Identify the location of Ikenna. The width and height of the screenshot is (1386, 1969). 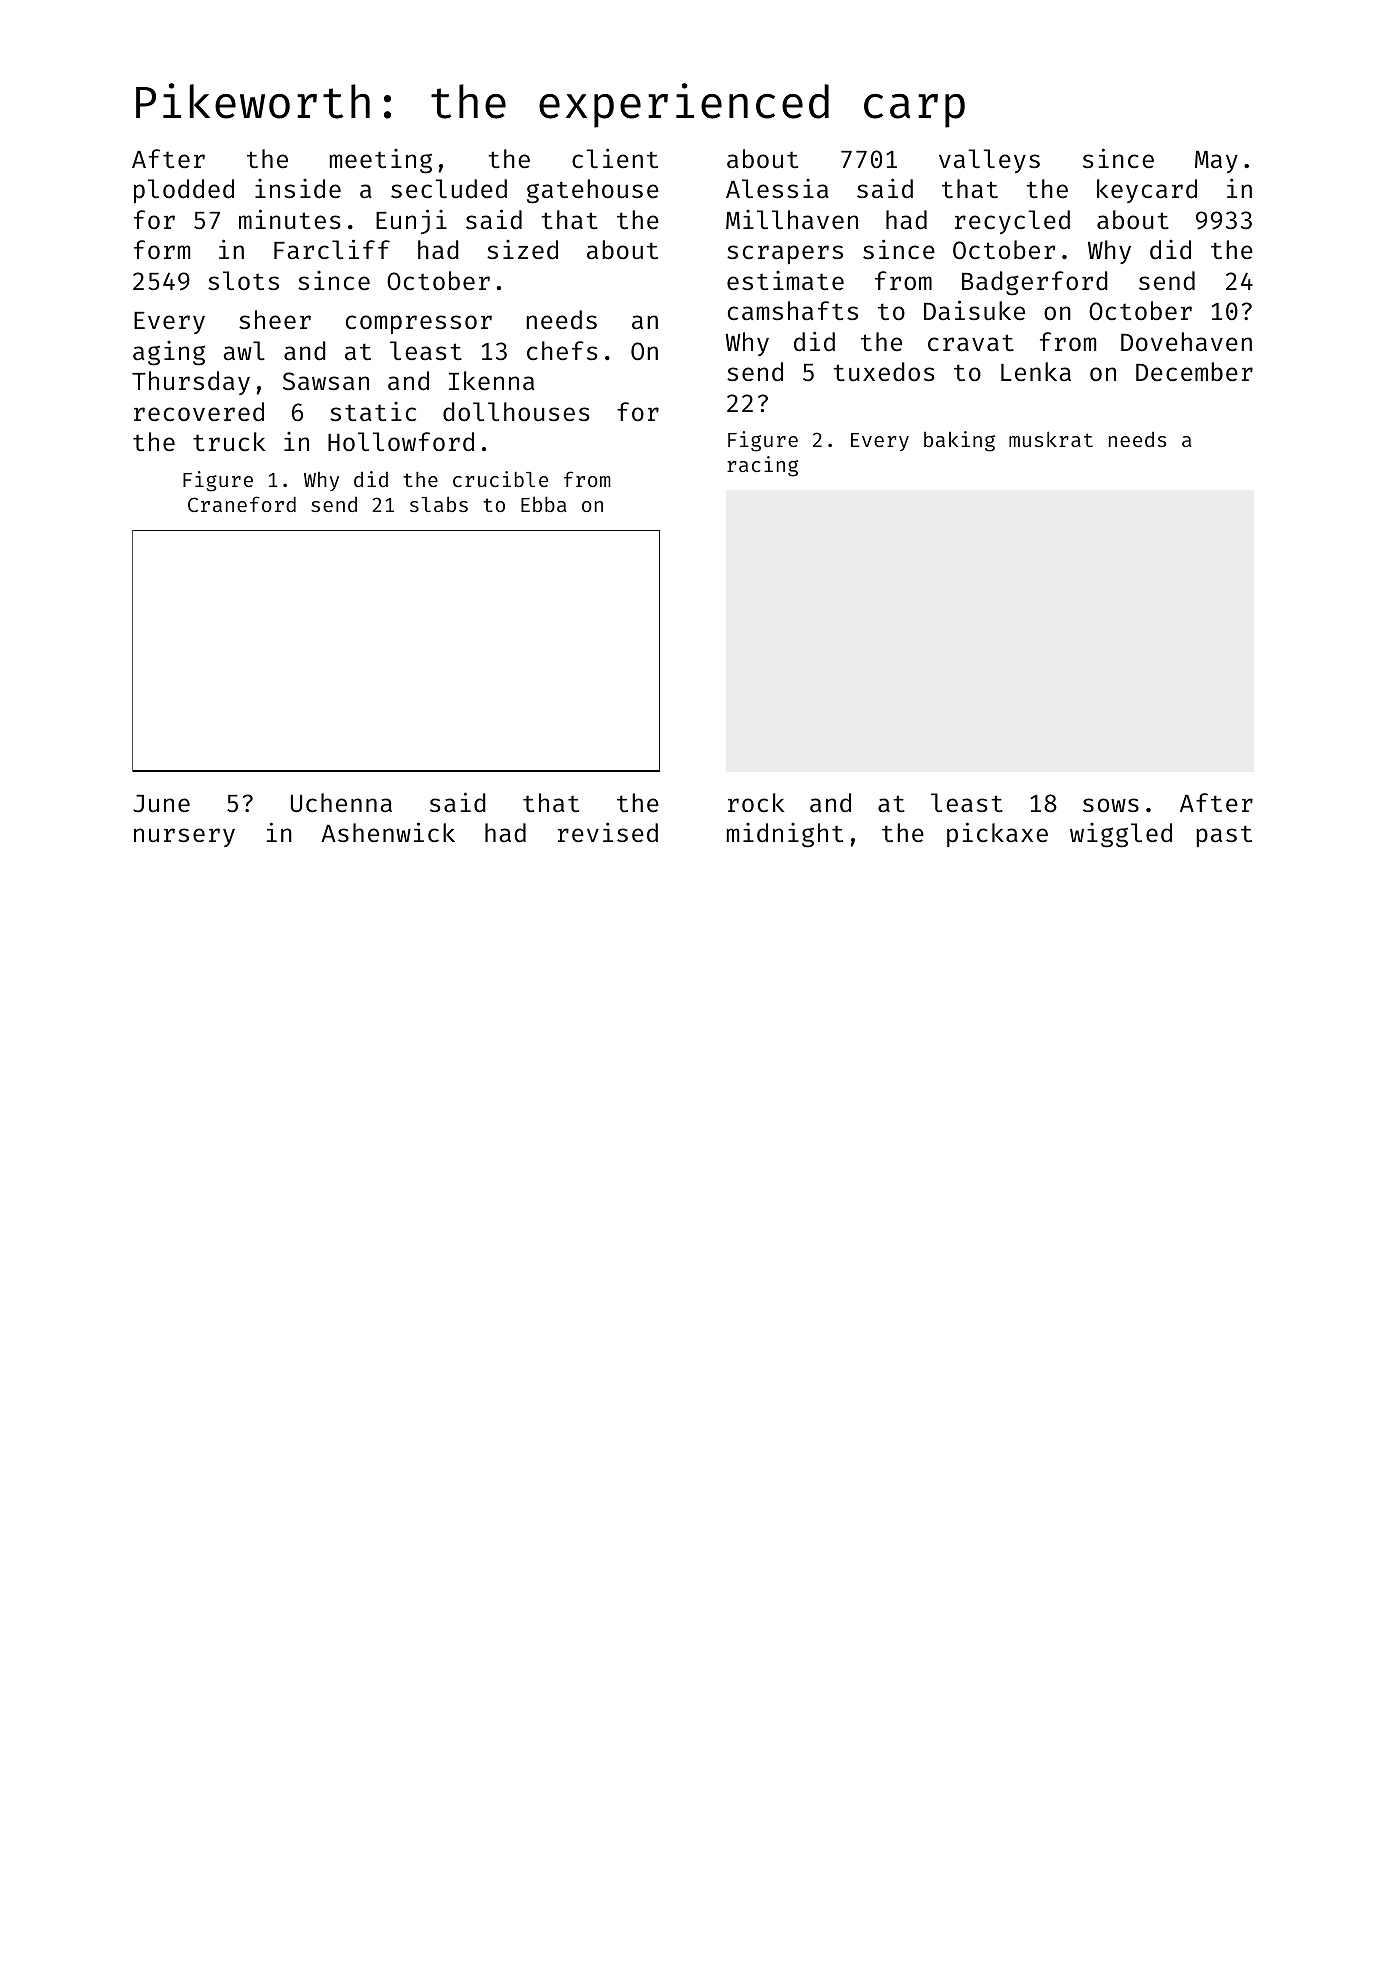
(492, 381).
